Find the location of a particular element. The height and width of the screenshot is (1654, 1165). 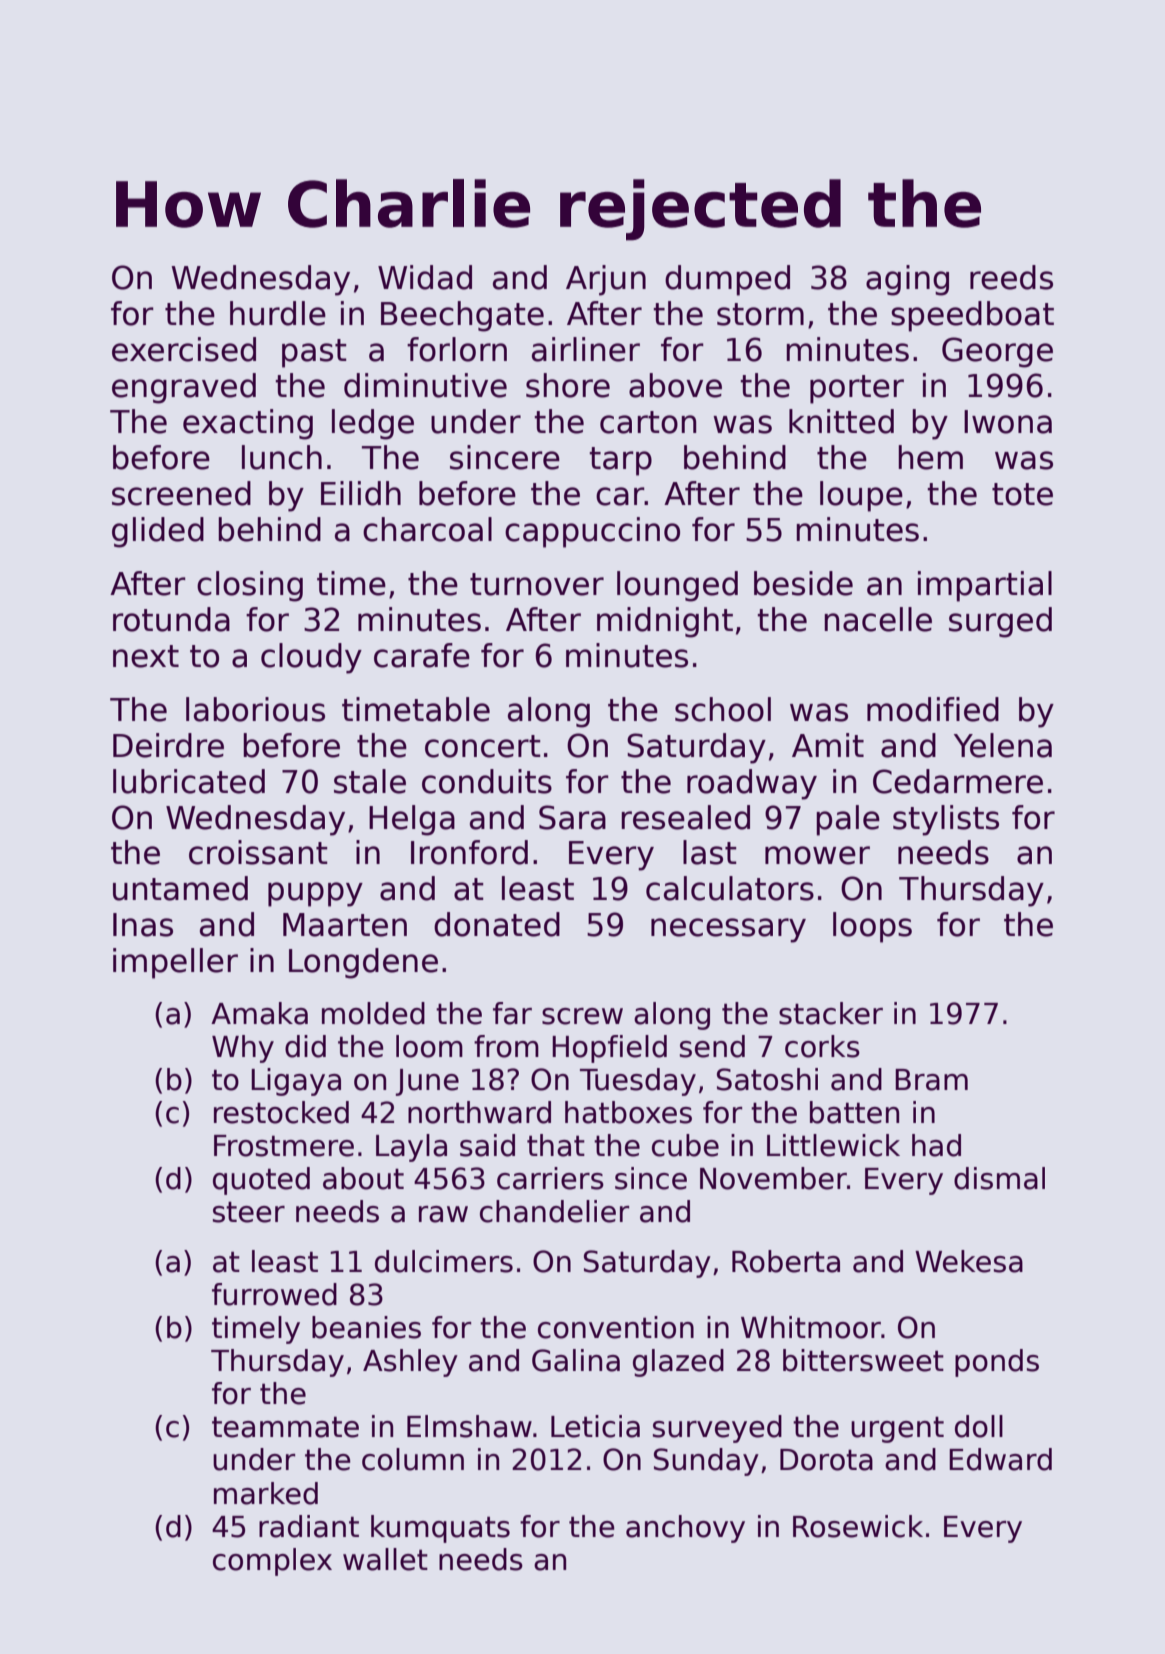

beside is located at coordinates (803, 583).
